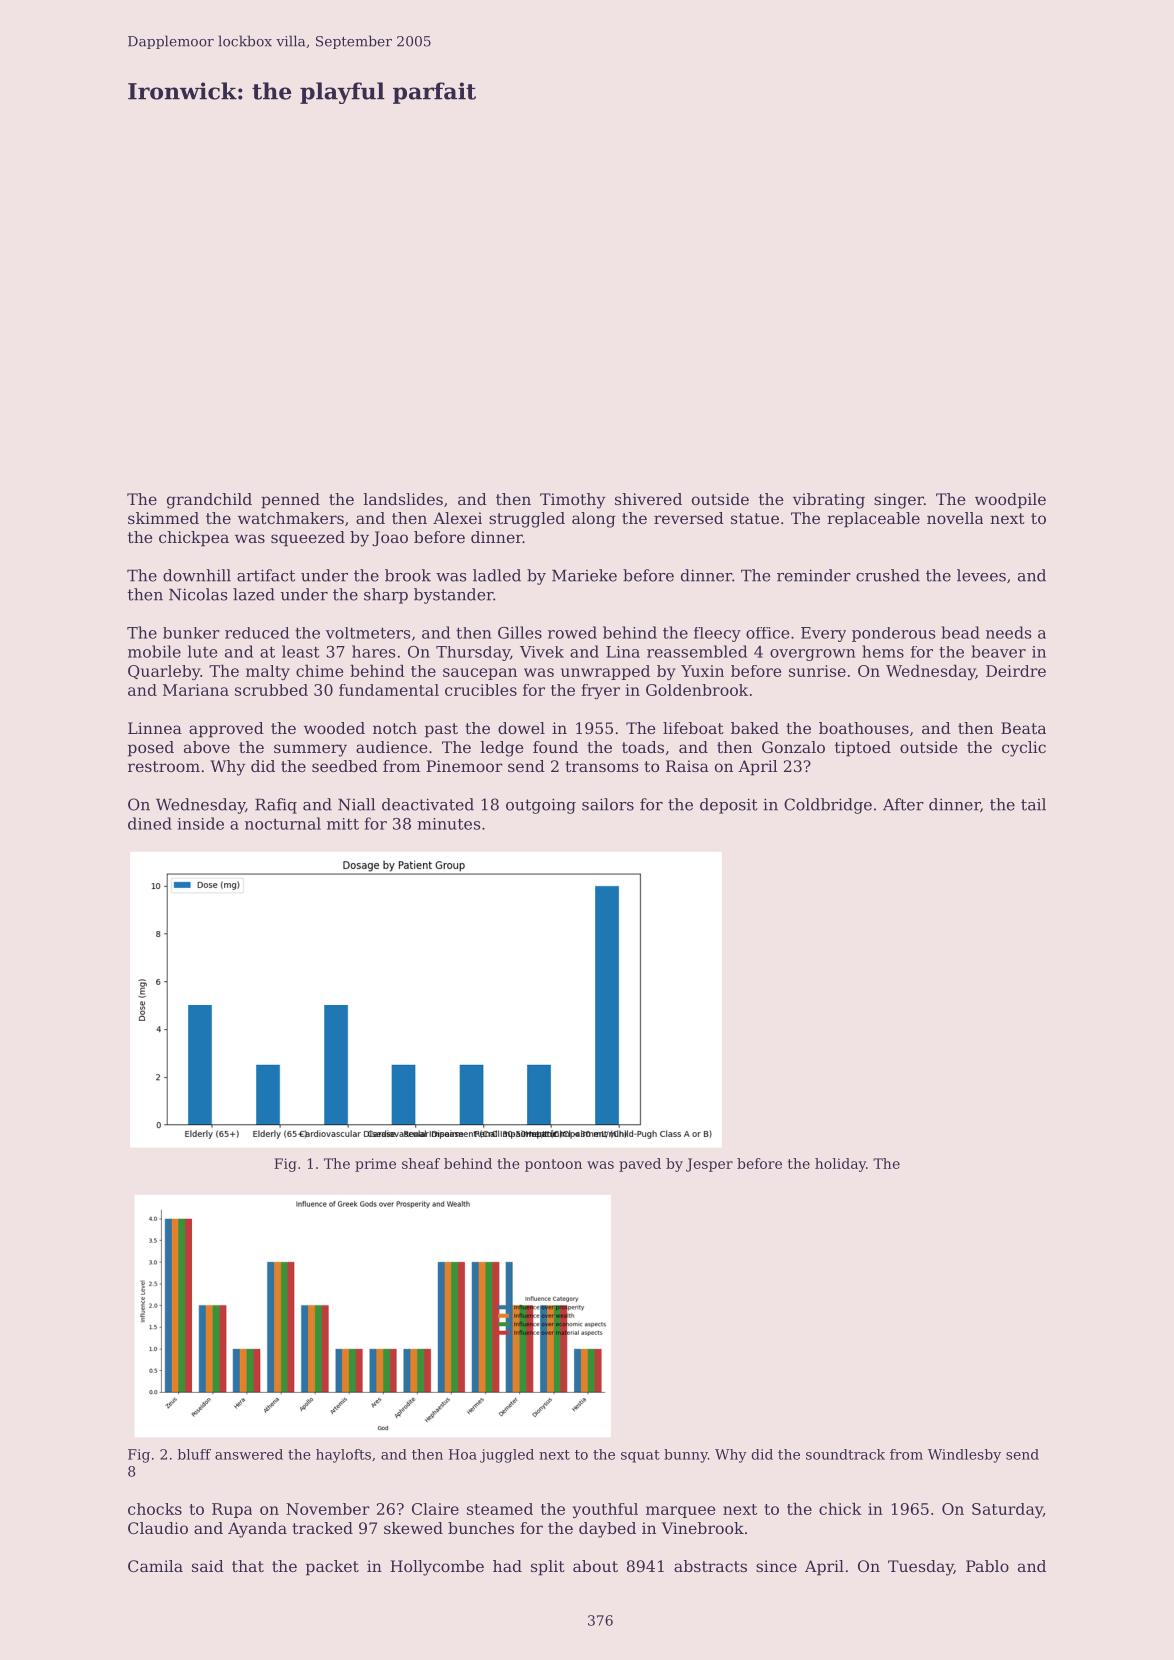 The height and width of the screenshot is (1660, 1174). Describe the element at coordinates (687, 766) in the screenshot. I see `Raisa` at that location.
